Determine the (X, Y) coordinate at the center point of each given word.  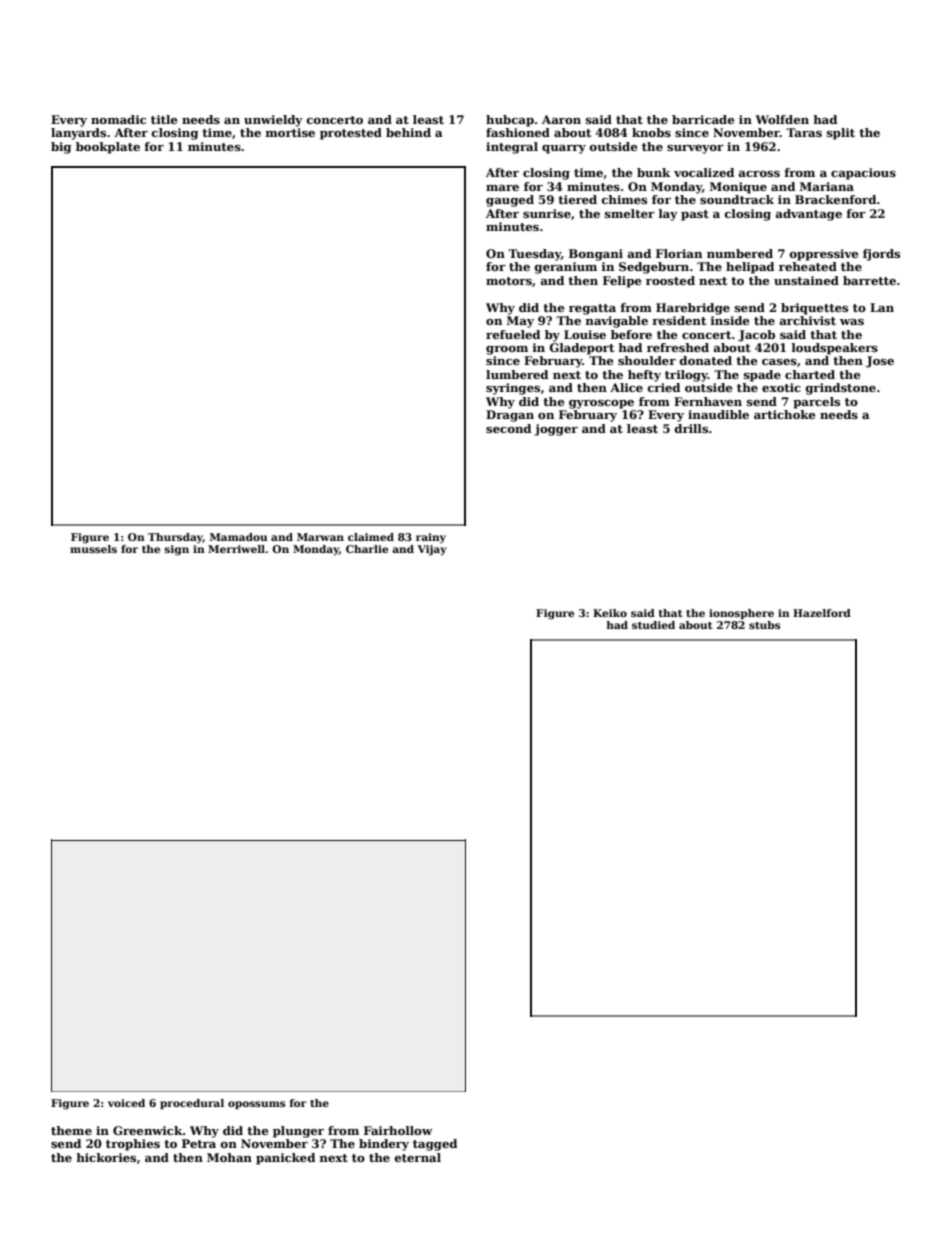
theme (71, 1130)
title (164, 119)
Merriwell (236, 549)
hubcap (510, 121)
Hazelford (822, 613)
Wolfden (782, 119)
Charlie (367, 549)
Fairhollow (398, 1130)
